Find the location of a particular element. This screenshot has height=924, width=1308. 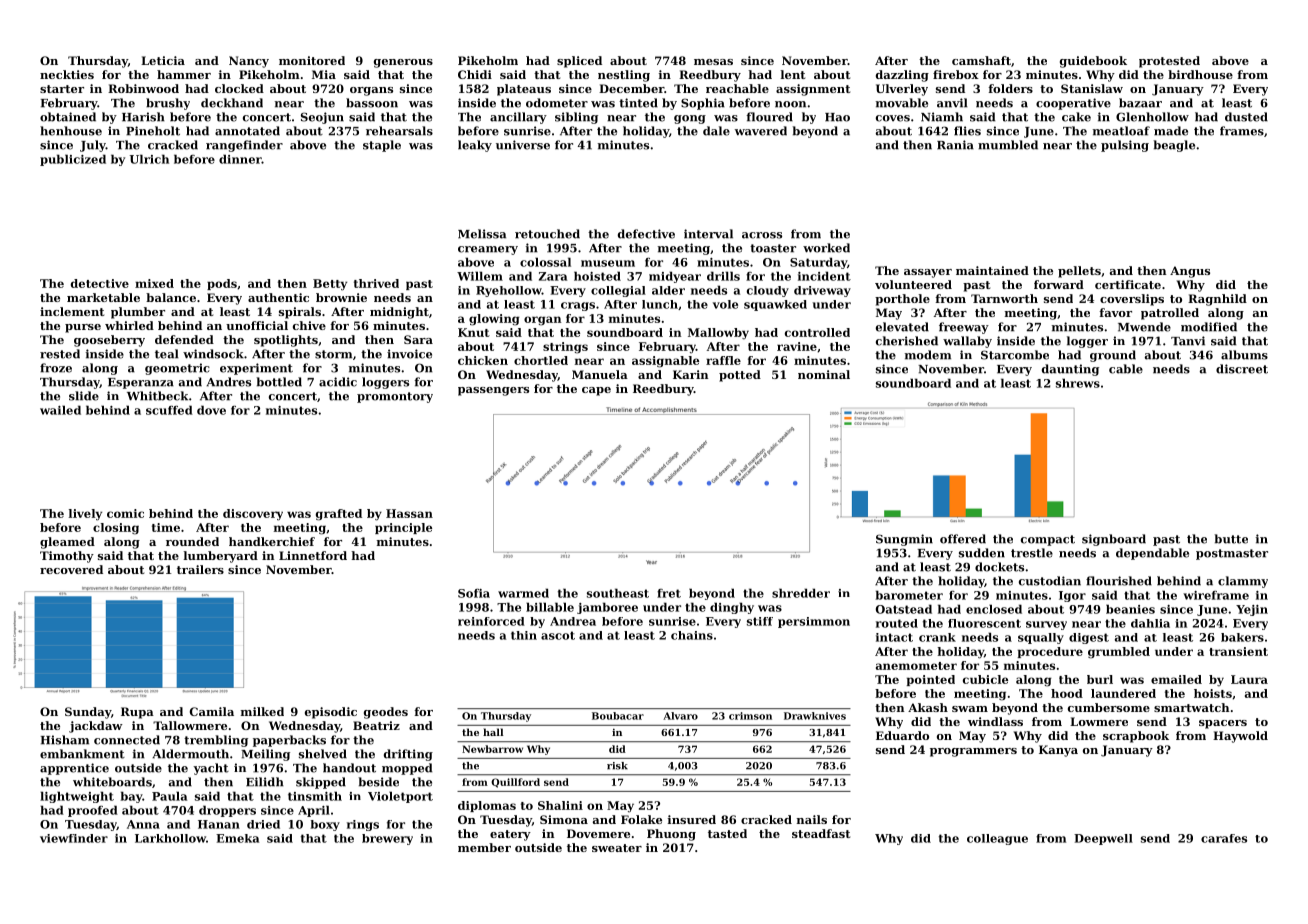

principle is located at coordinates (403, 528).
